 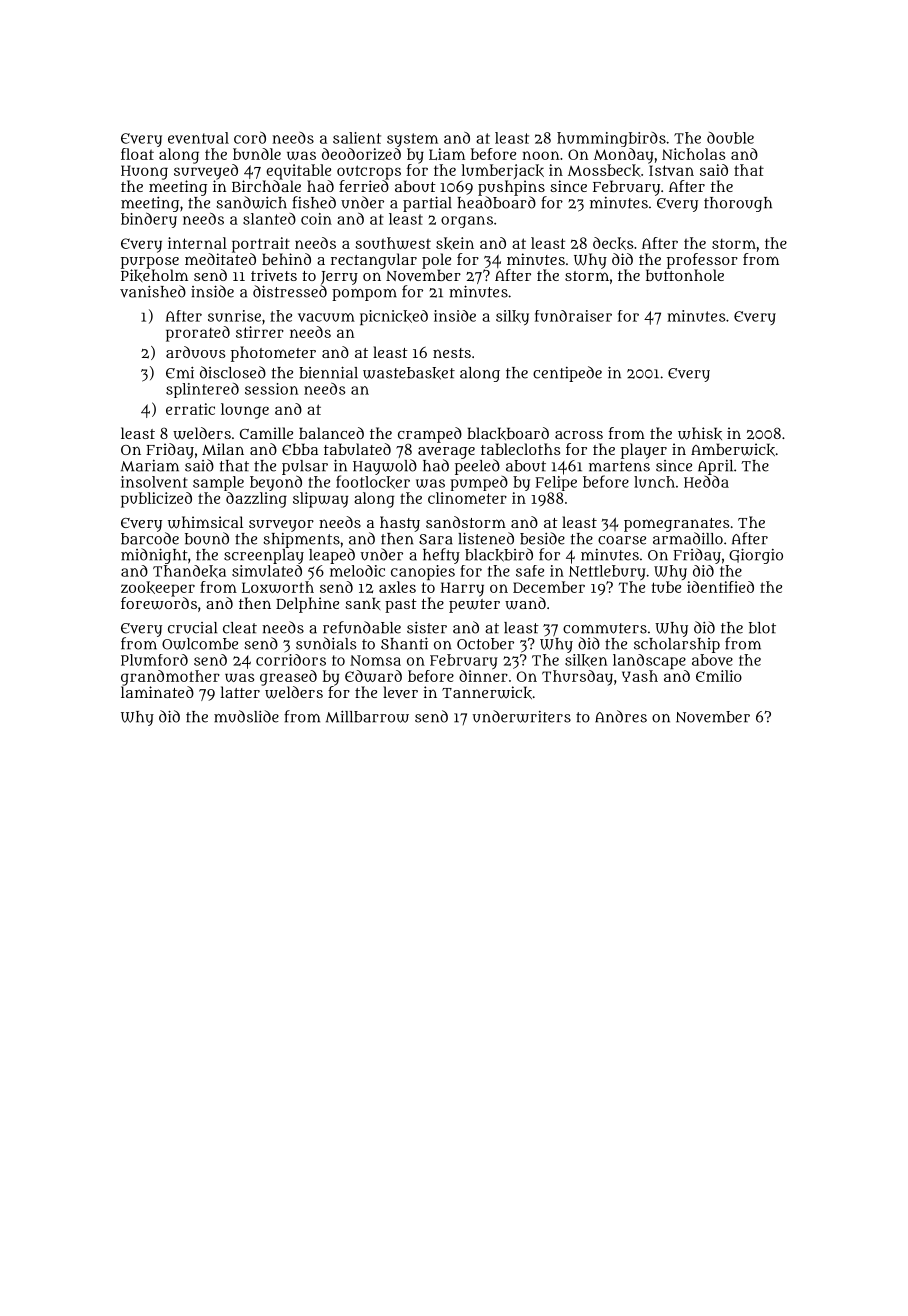 What do you see at coordinates (198, 138) in the document?
I see `eventual` at bounding box center [198, 138].
